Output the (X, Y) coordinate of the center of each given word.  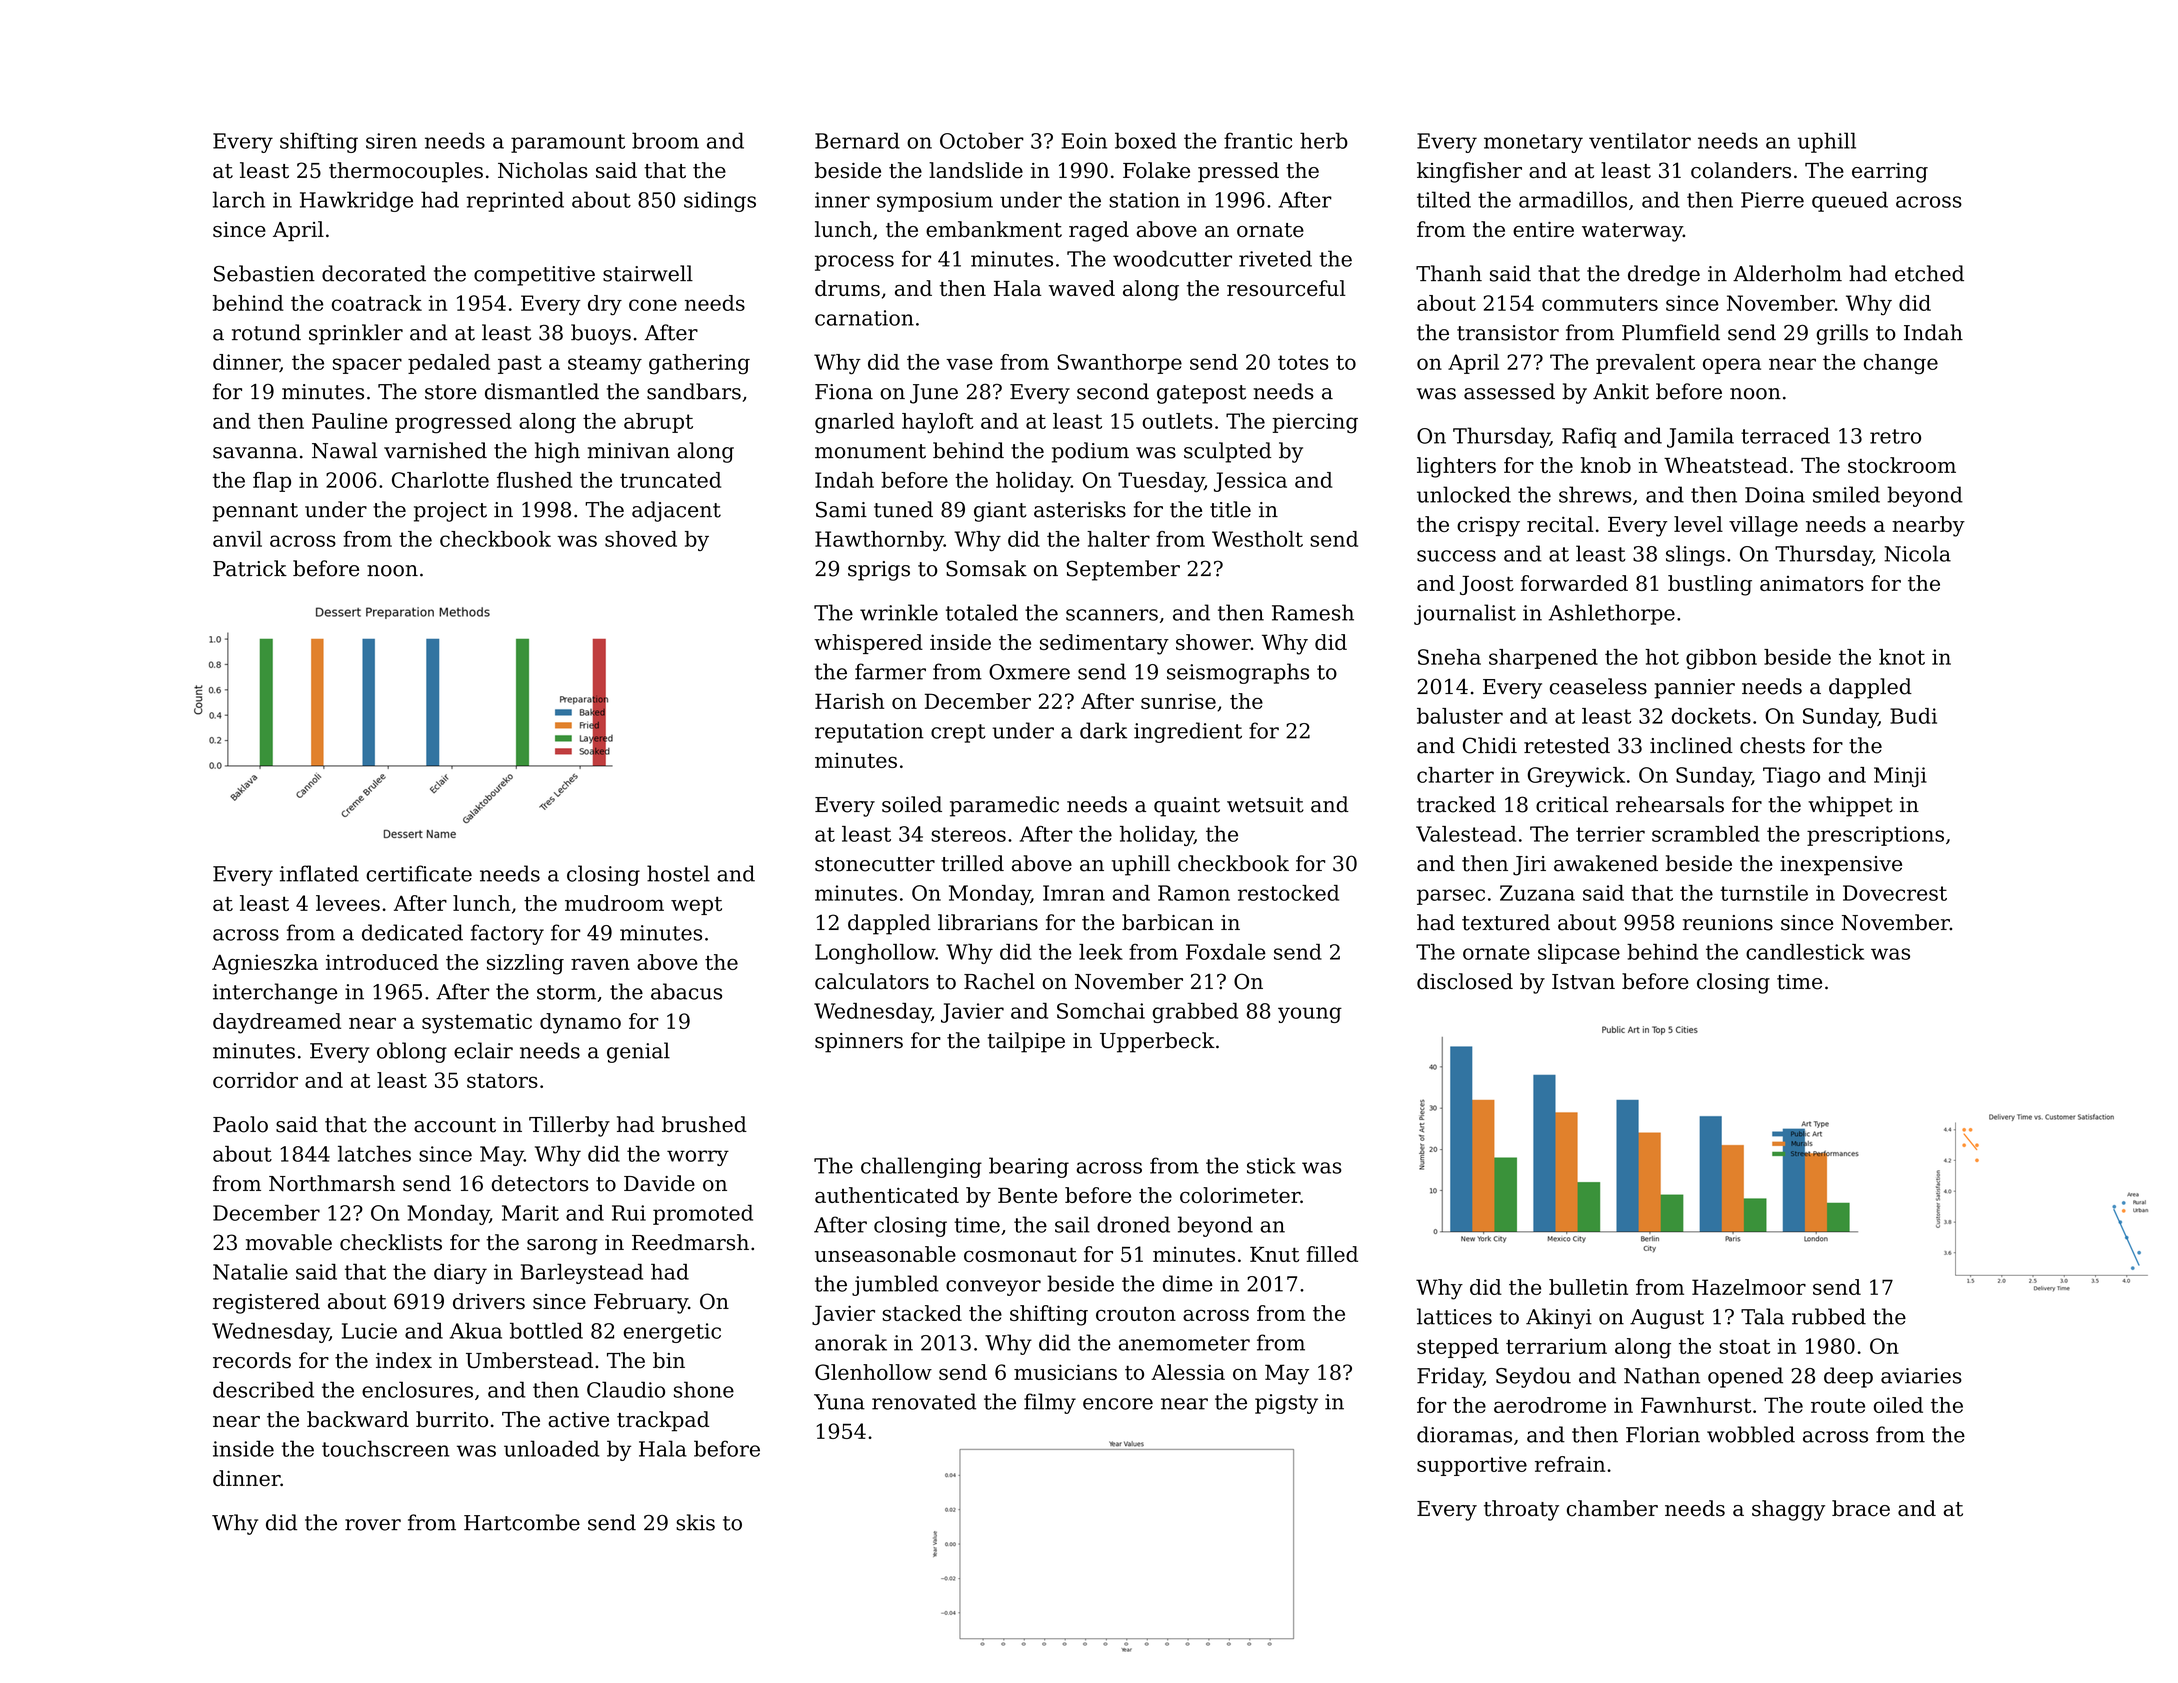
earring (1890, 173)
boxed (1146, 140)
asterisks (1080, 509)
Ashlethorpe (1612, 614)
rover (373, 1525)
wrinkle (899, 612)
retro (1895, 436)
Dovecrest (1895, 893)
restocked (1288, 893)
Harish (850, 701)
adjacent (676, 511)
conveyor (993, 1288)
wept (696, 905)
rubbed (1829, 1316)
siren (391, 141)
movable (289, 1242)
